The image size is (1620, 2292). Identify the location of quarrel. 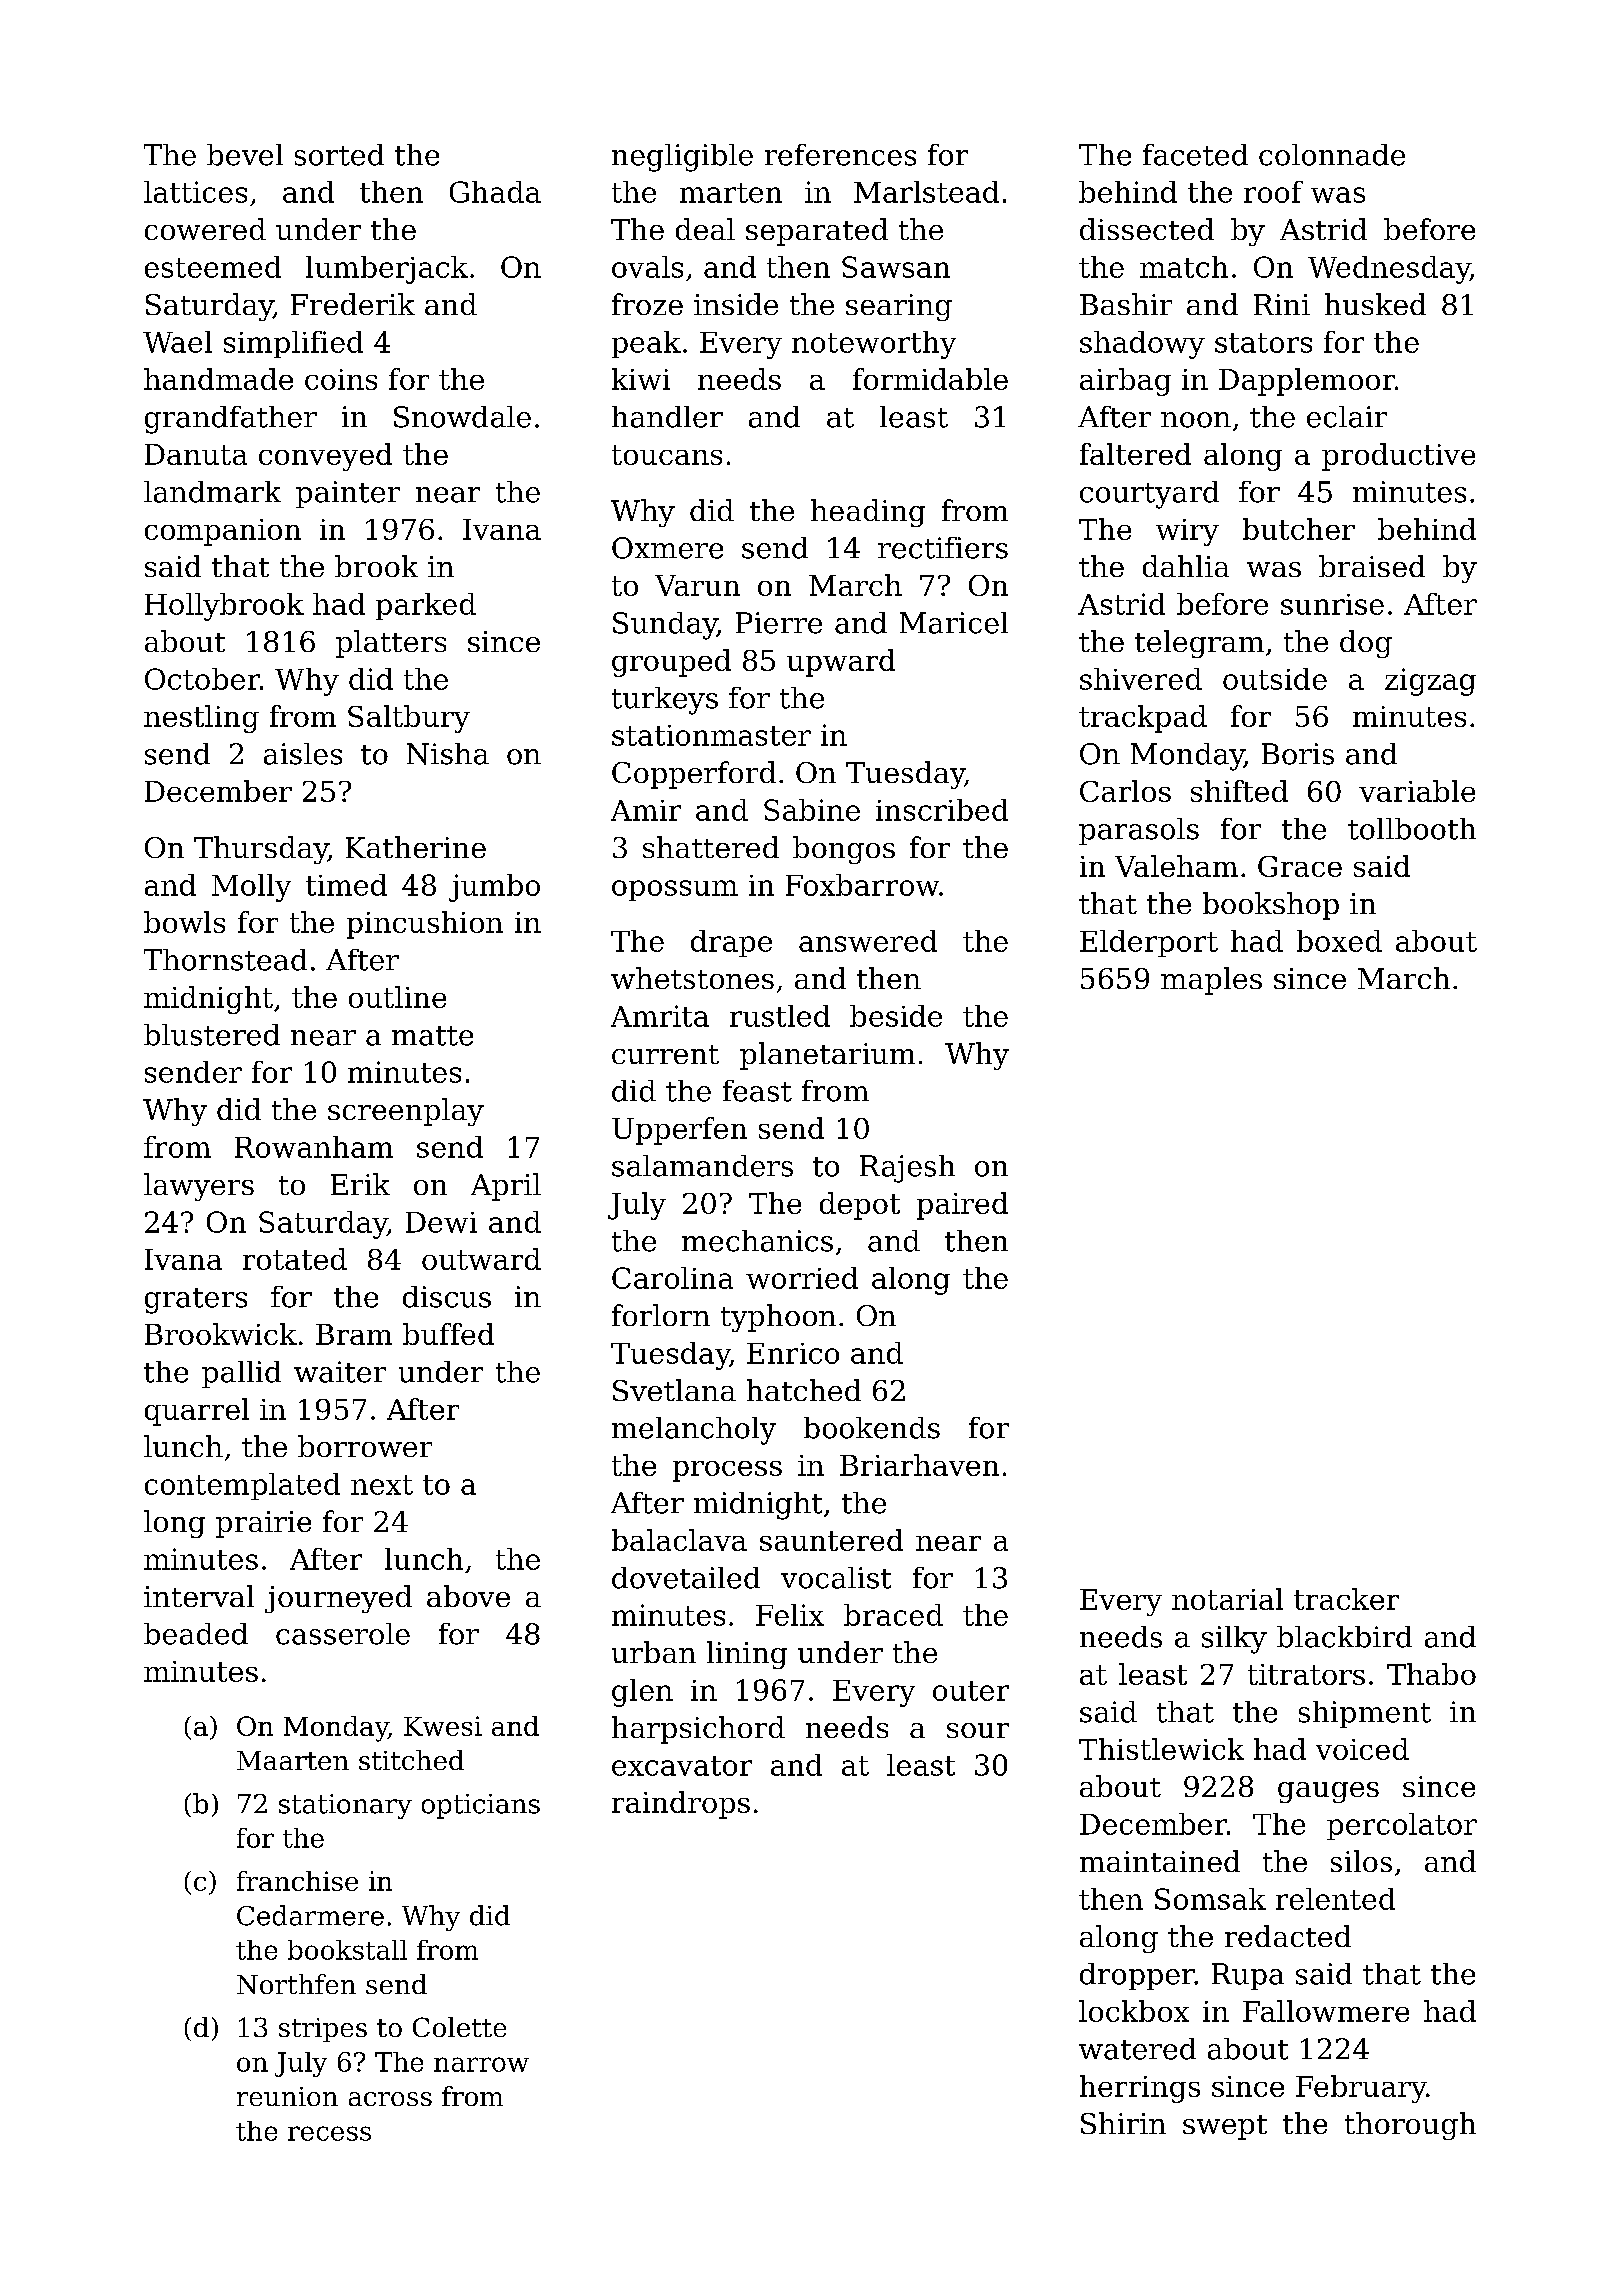
(197, 1412).
